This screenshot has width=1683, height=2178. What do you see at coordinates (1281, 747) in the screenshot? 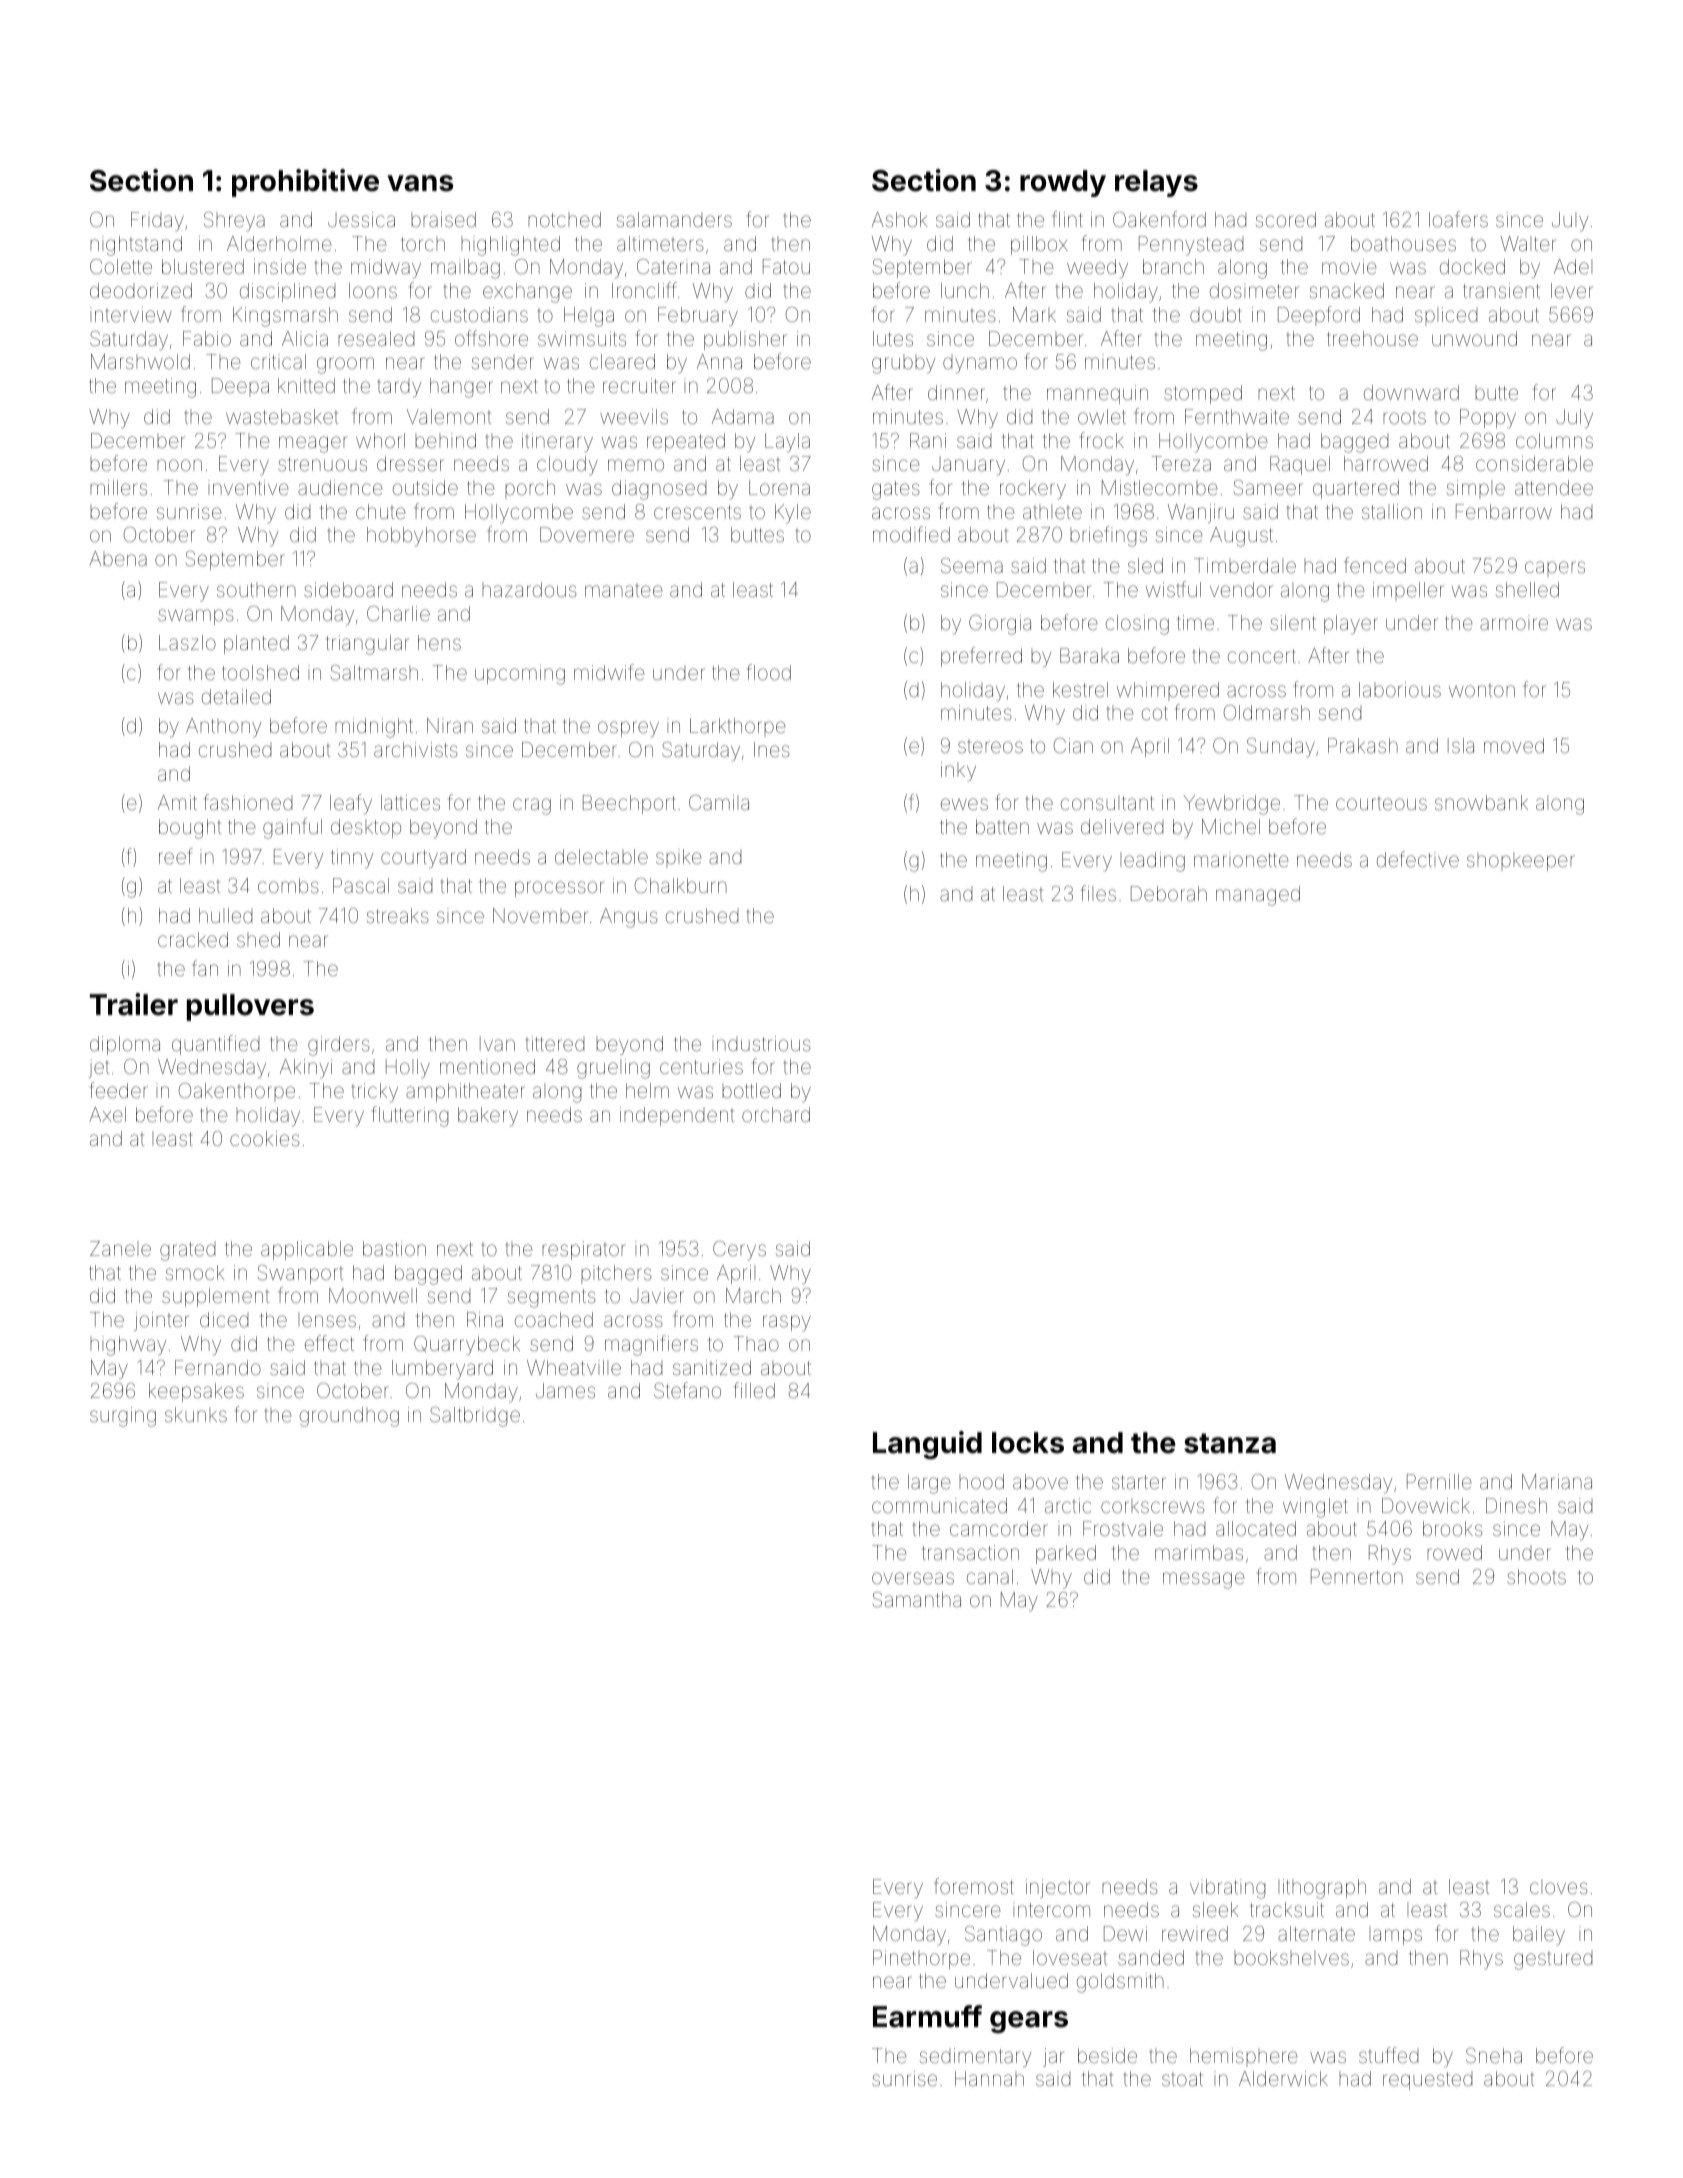
I see `Sunday` at bounding box center [1281, 747].
